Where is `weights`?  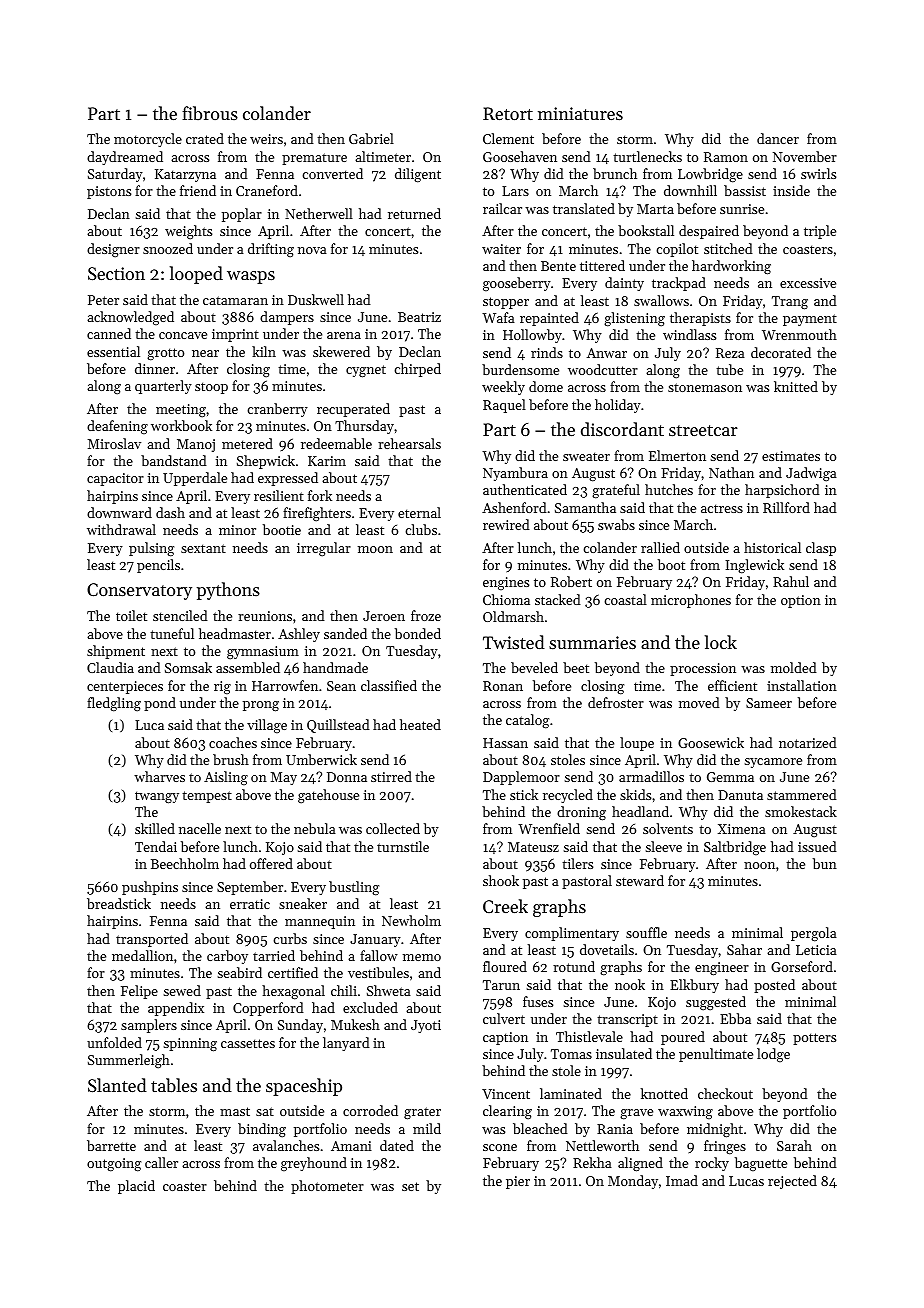
weights is located at coordinates (188, 232).
